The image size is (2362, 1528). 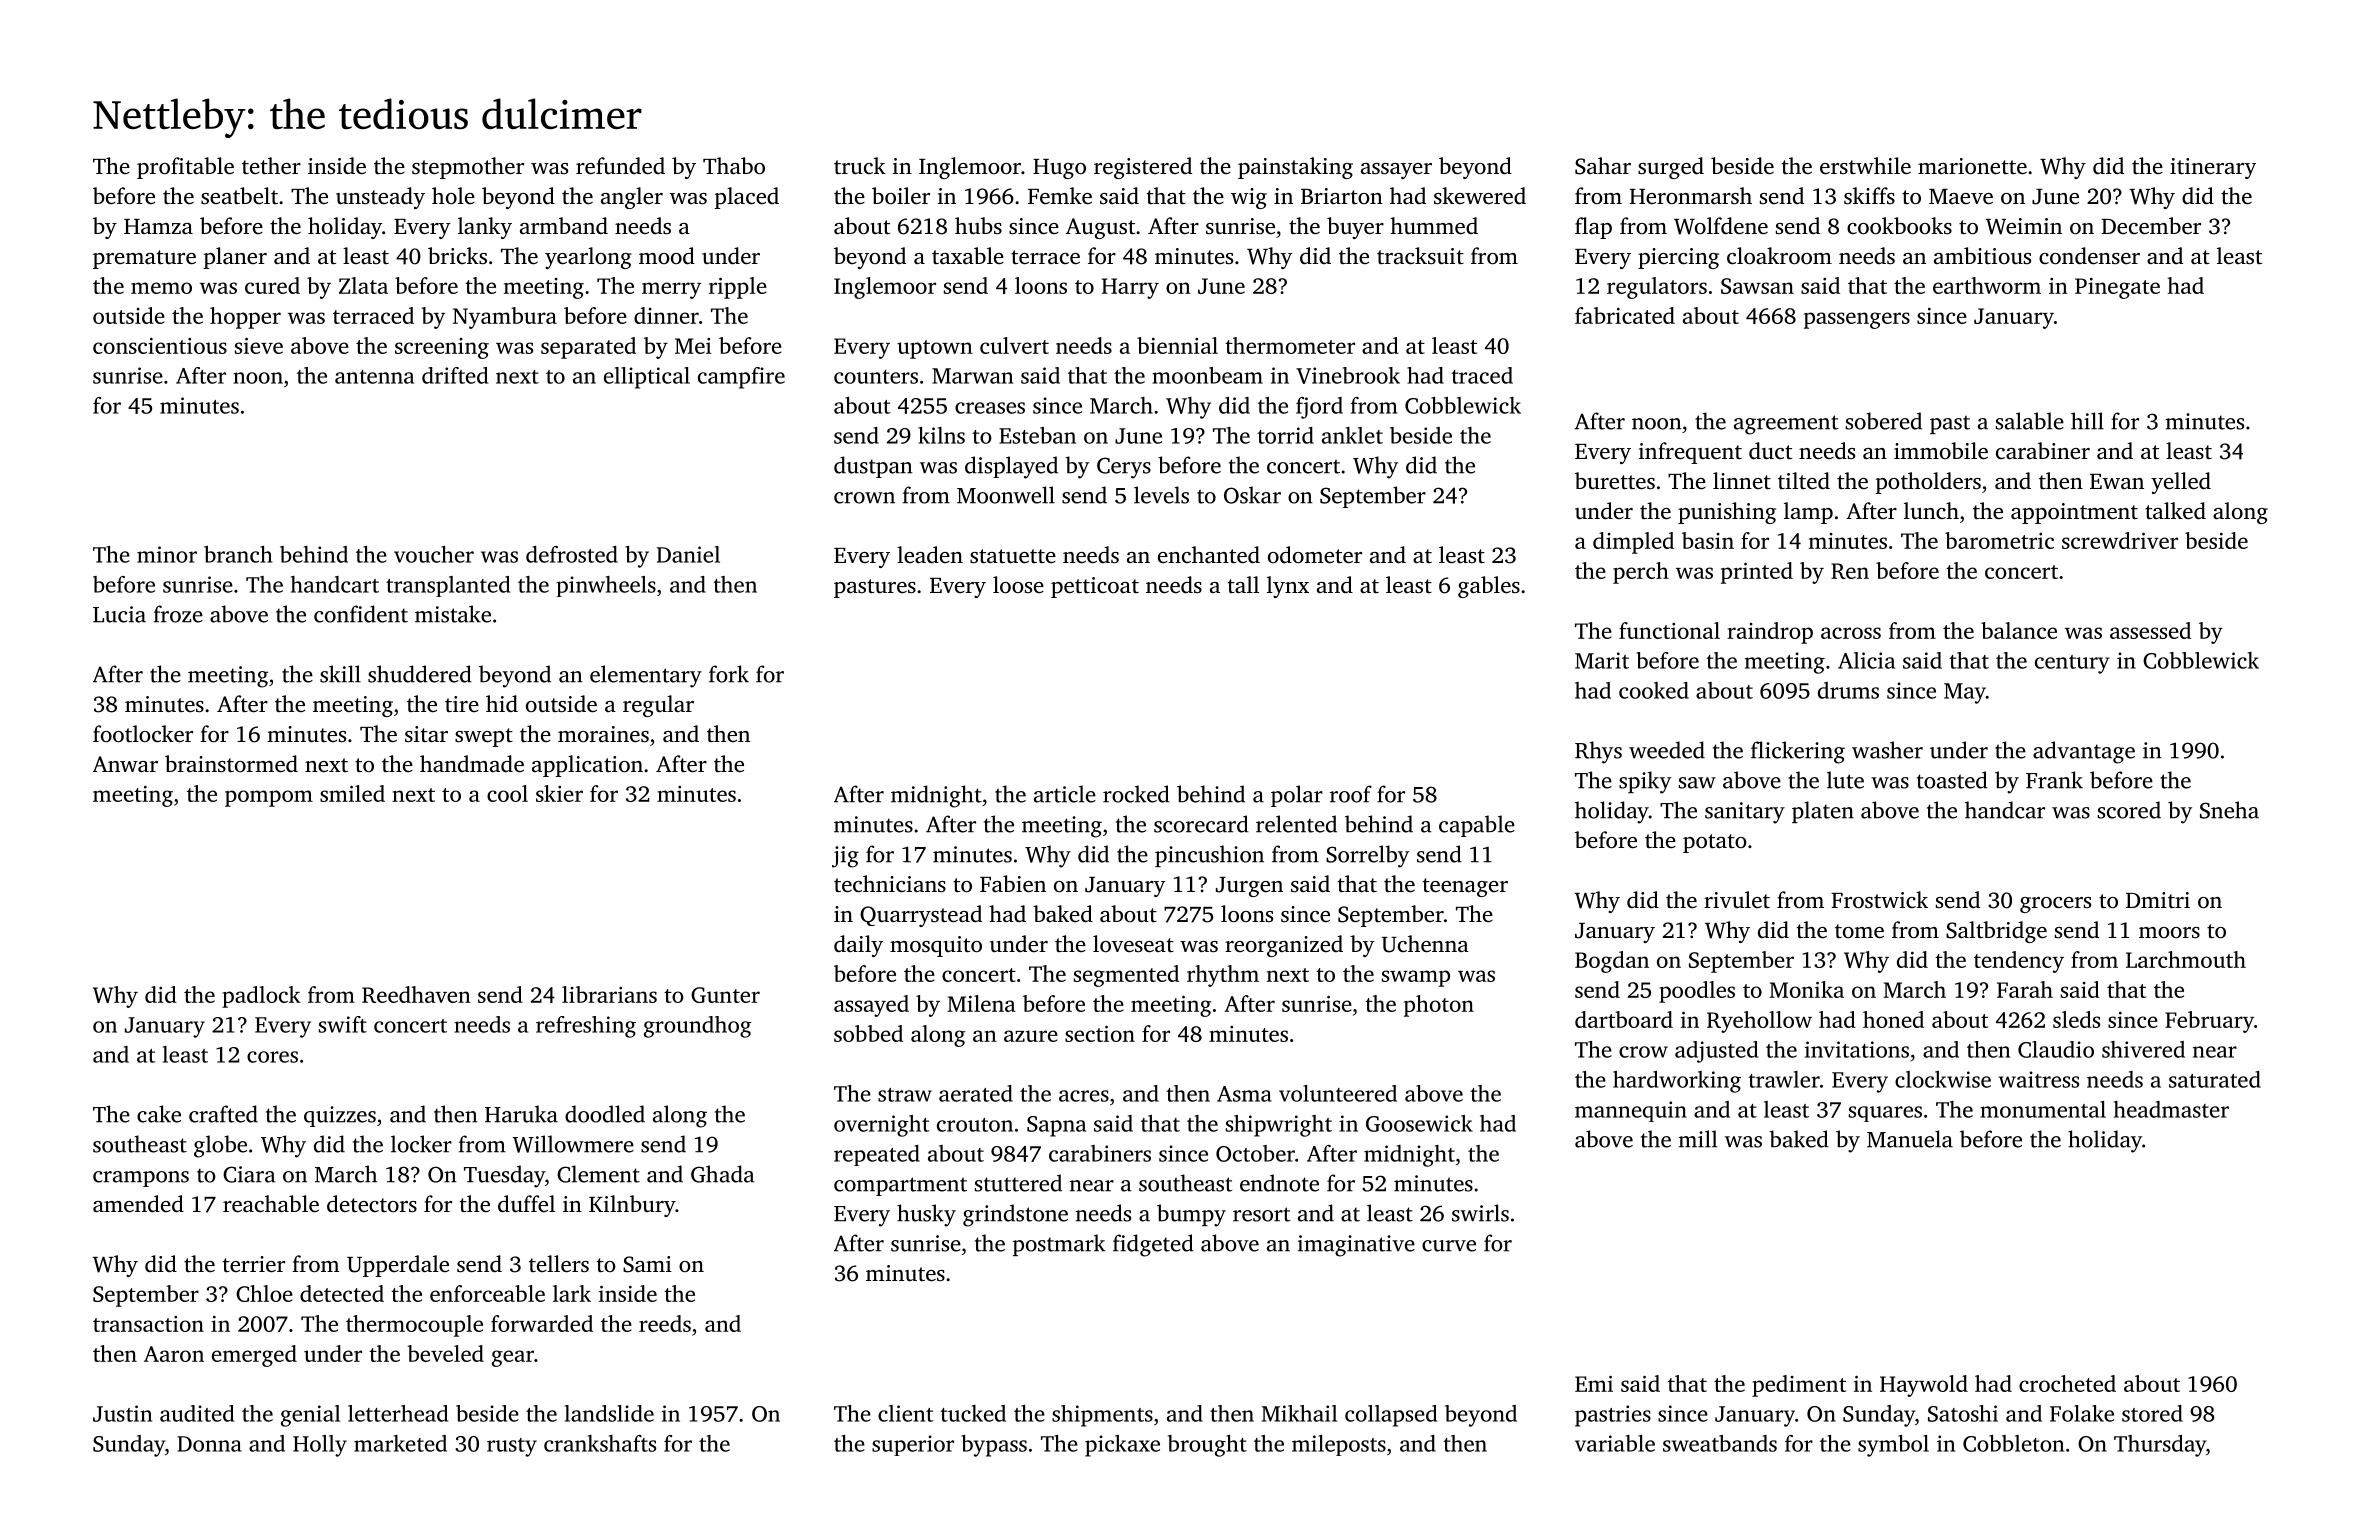 What do you see at coordinates (2215, 1079) in the screenshot?
I see `saturated` at bounding box center [2215, 1079].
